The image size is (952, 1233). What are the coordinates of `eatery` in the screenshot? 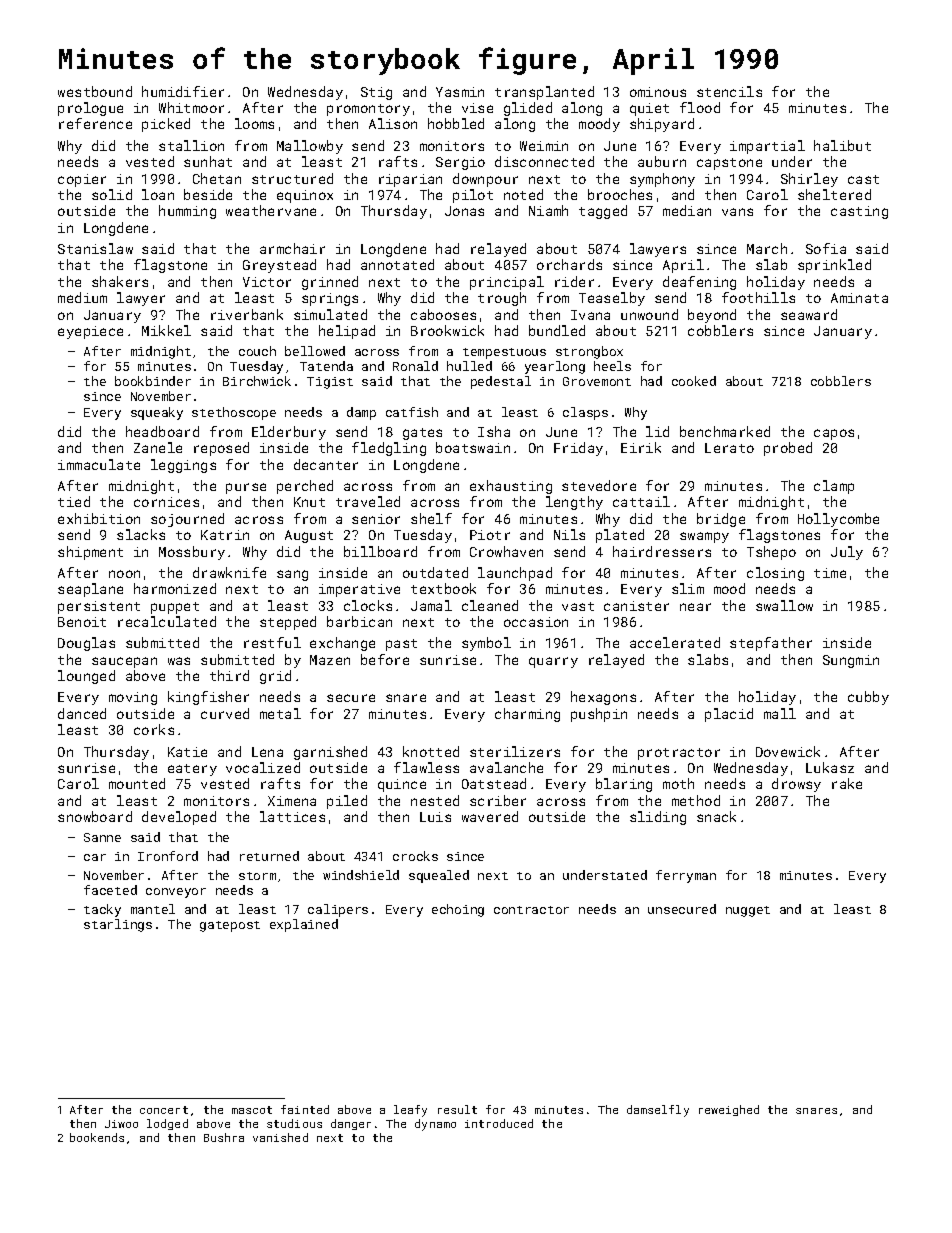 It's located at (192, 770).
